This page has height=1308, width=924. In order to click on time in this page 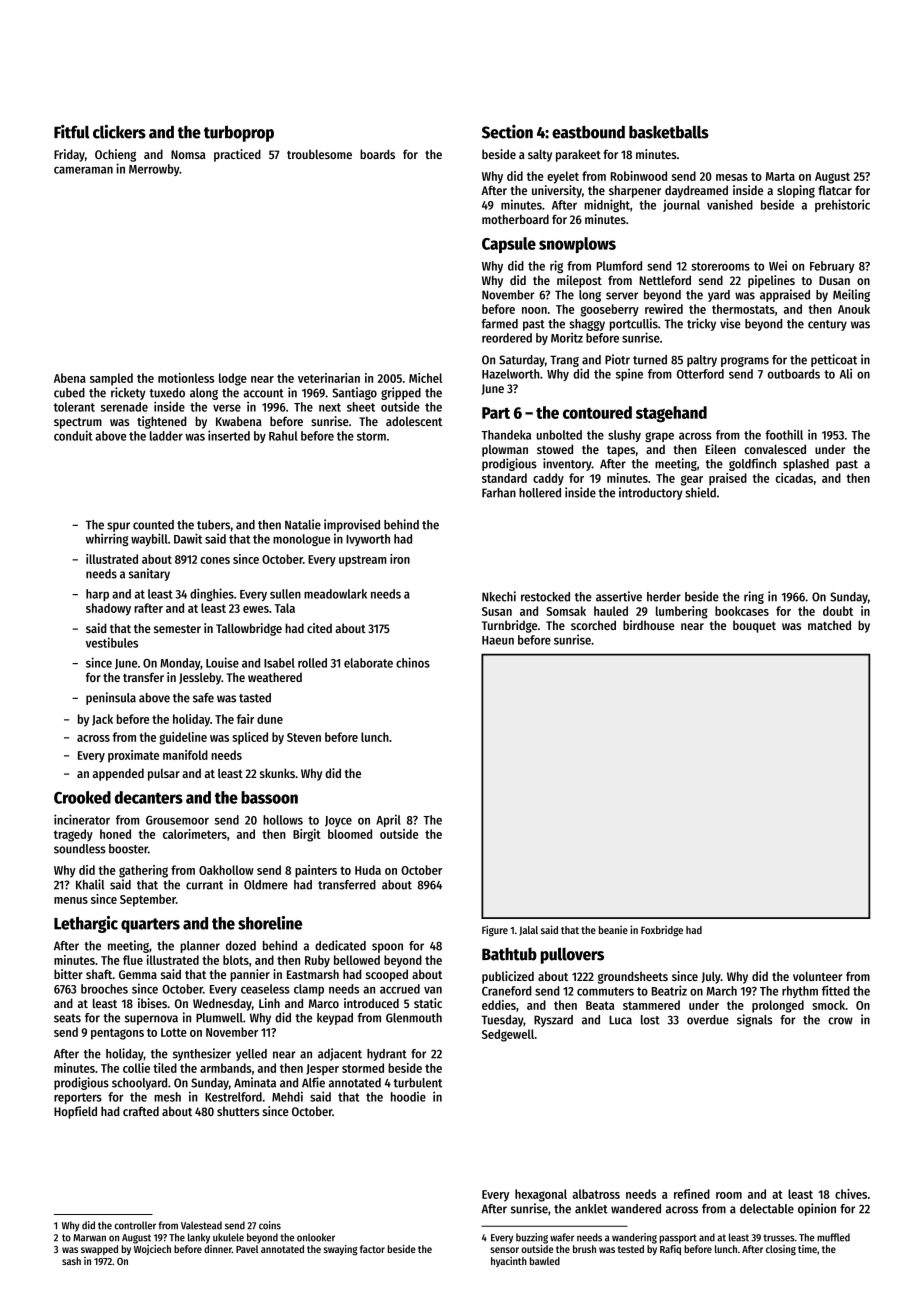, I will do `click(807, 1249)`.
